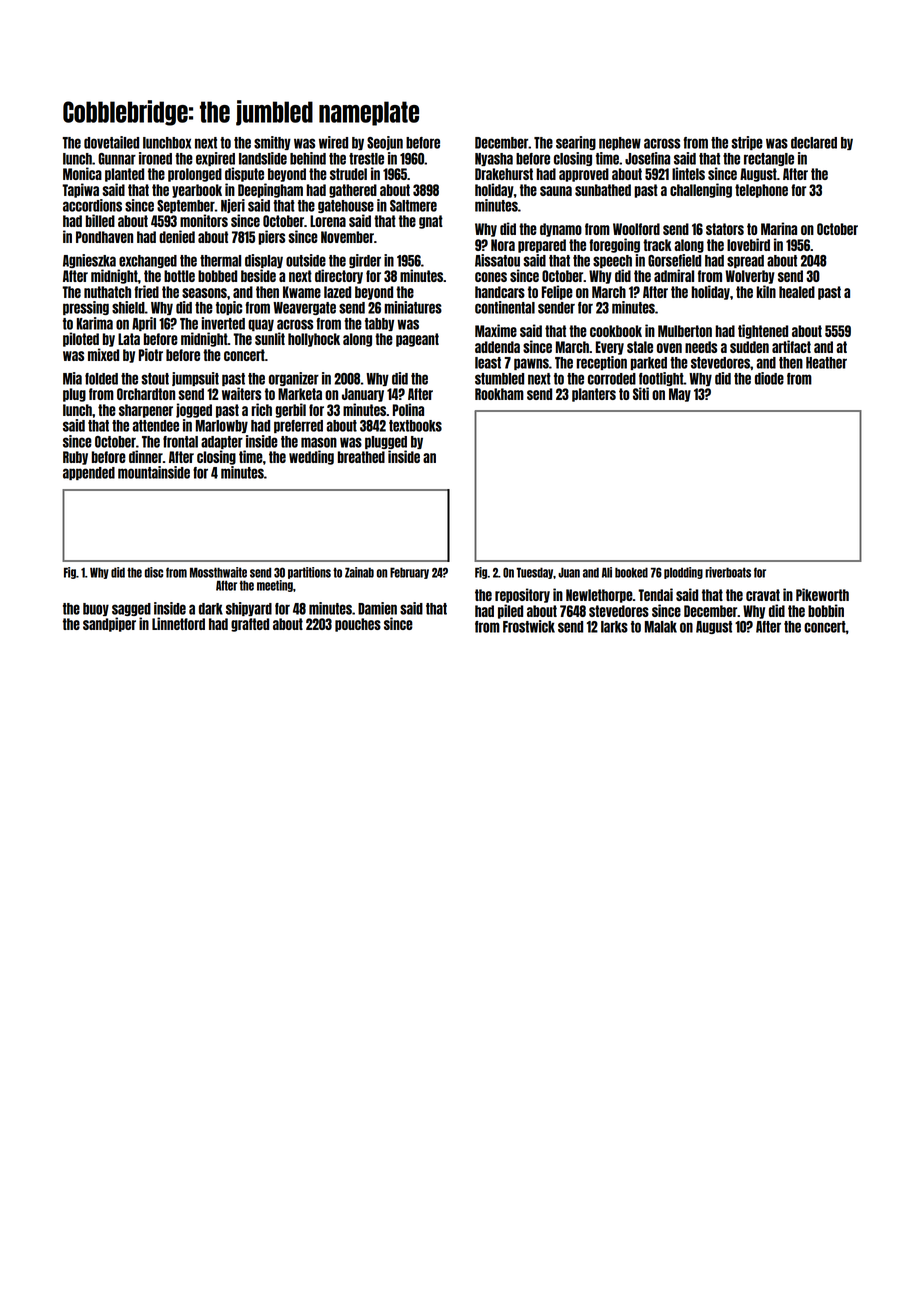 This document has height=1308, width=924. Describe the element at coordinates (826, 363) in the document. I see `Heather` at that location.
